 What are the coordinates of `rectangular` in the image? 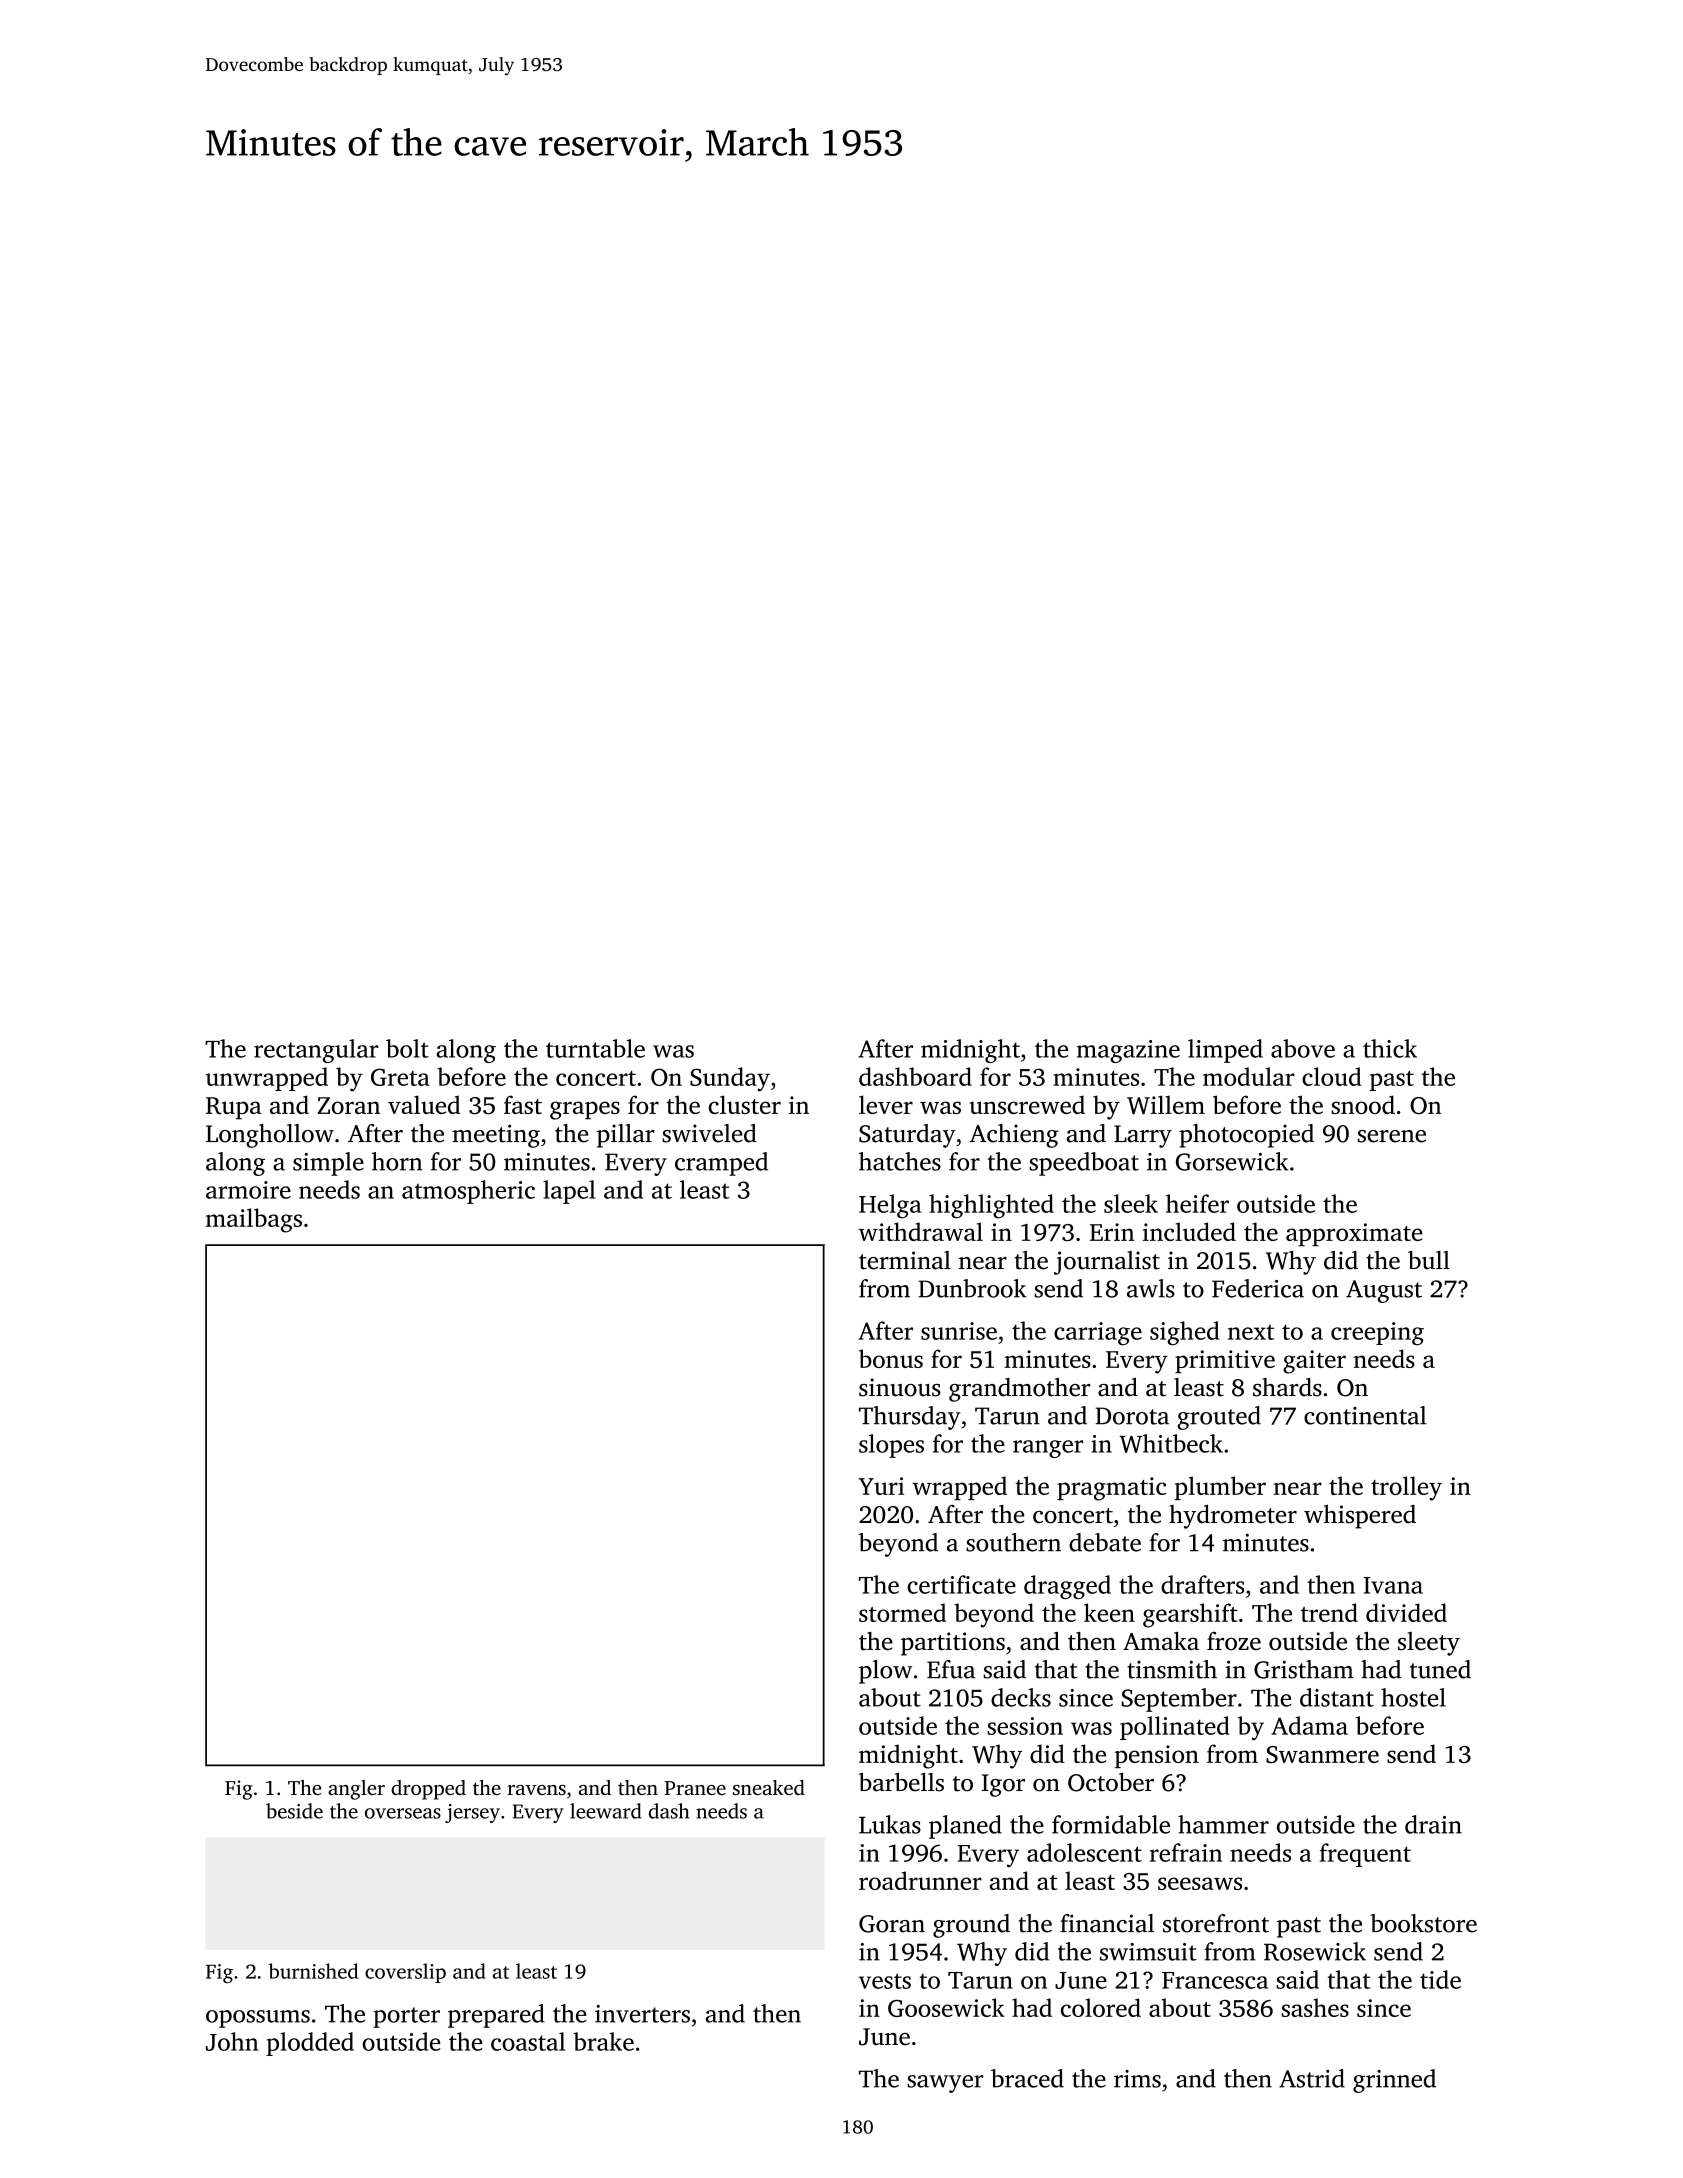 It's located at (316, 1051).
